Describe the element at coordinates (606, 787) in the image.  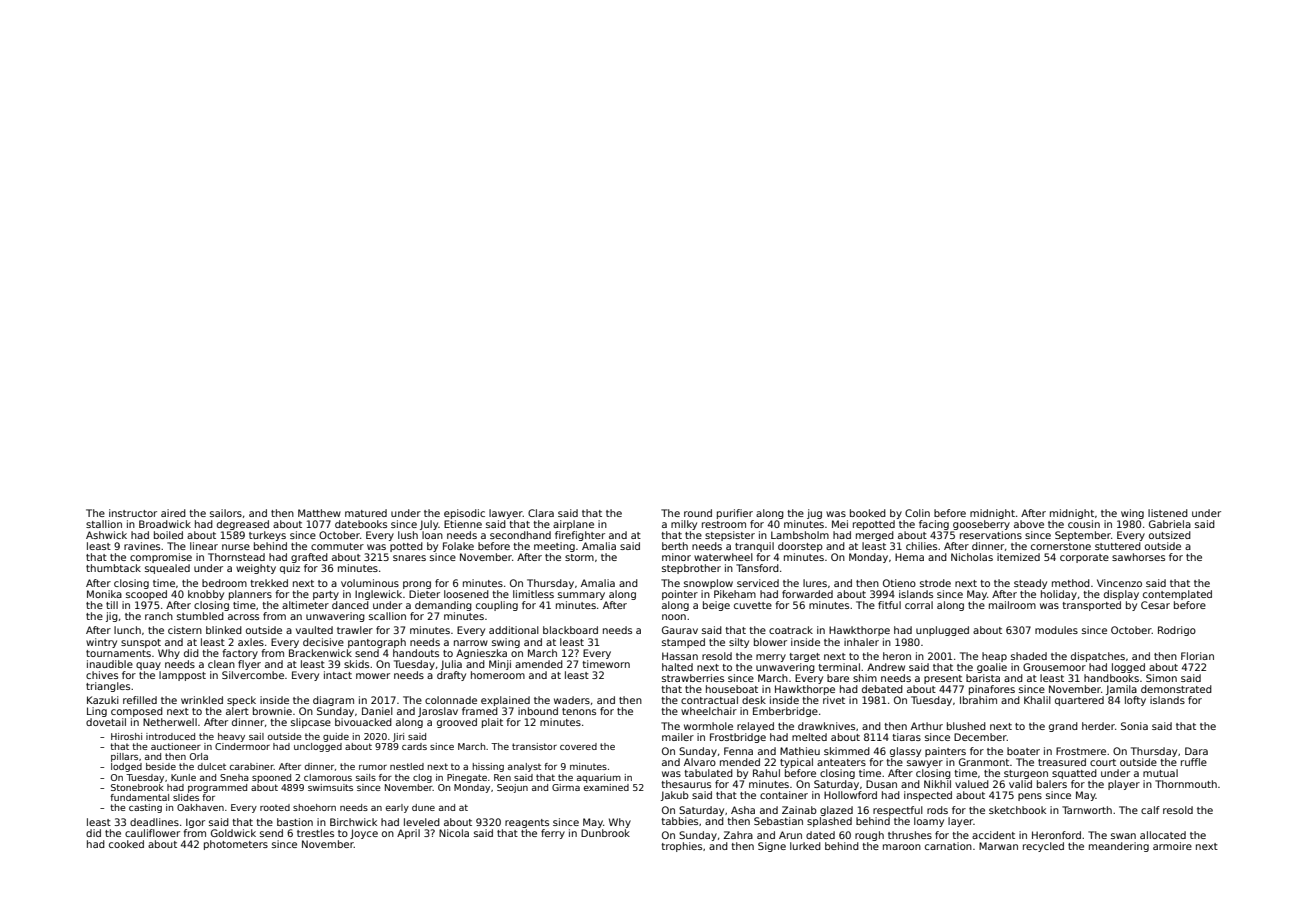
I see `examined` at that location.
